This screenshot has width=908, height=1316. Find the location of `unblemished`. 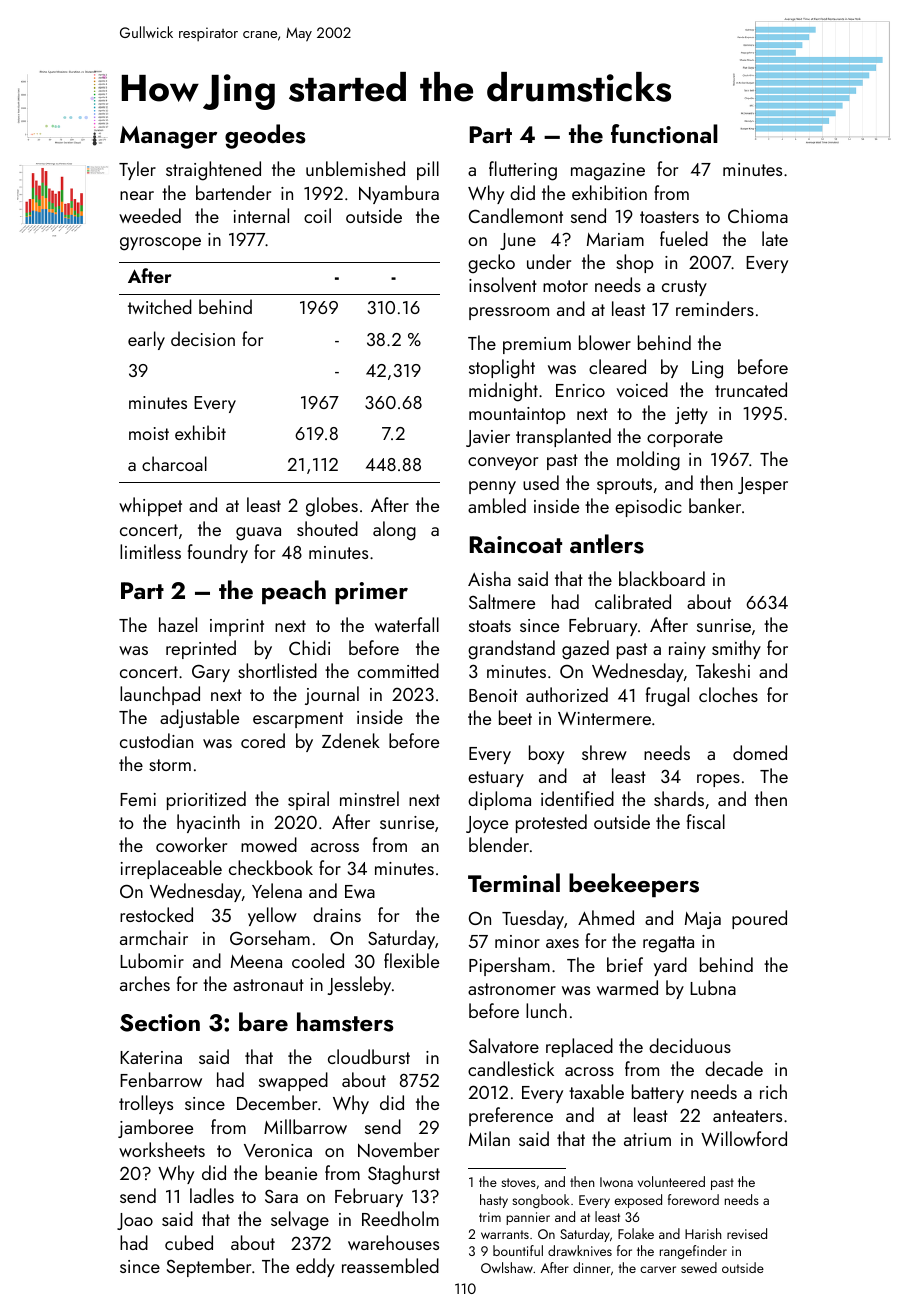

unblemished is located at coordinates (355, 168).
